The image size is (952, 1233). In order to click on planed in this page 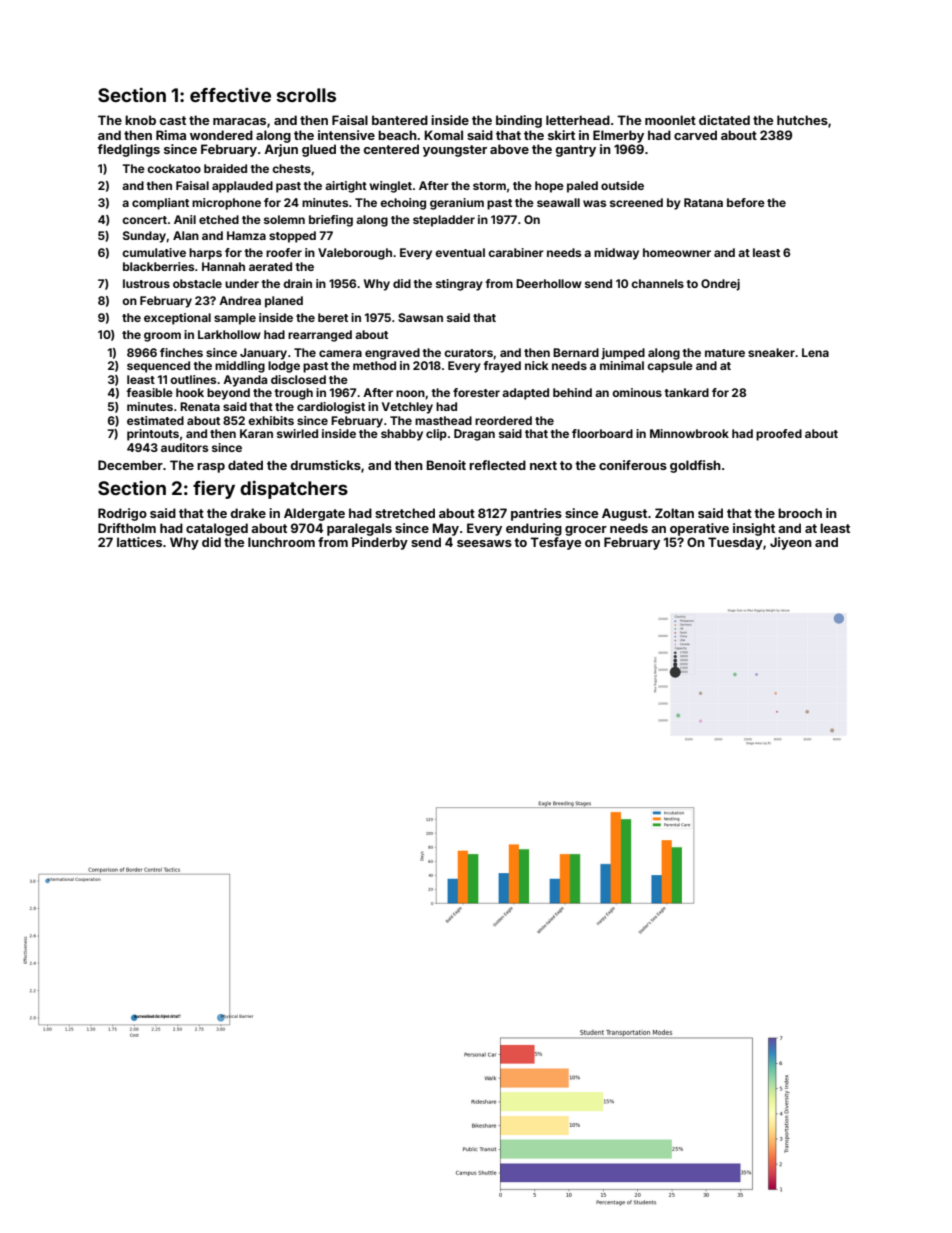, I will do `click(284, 302)`.
